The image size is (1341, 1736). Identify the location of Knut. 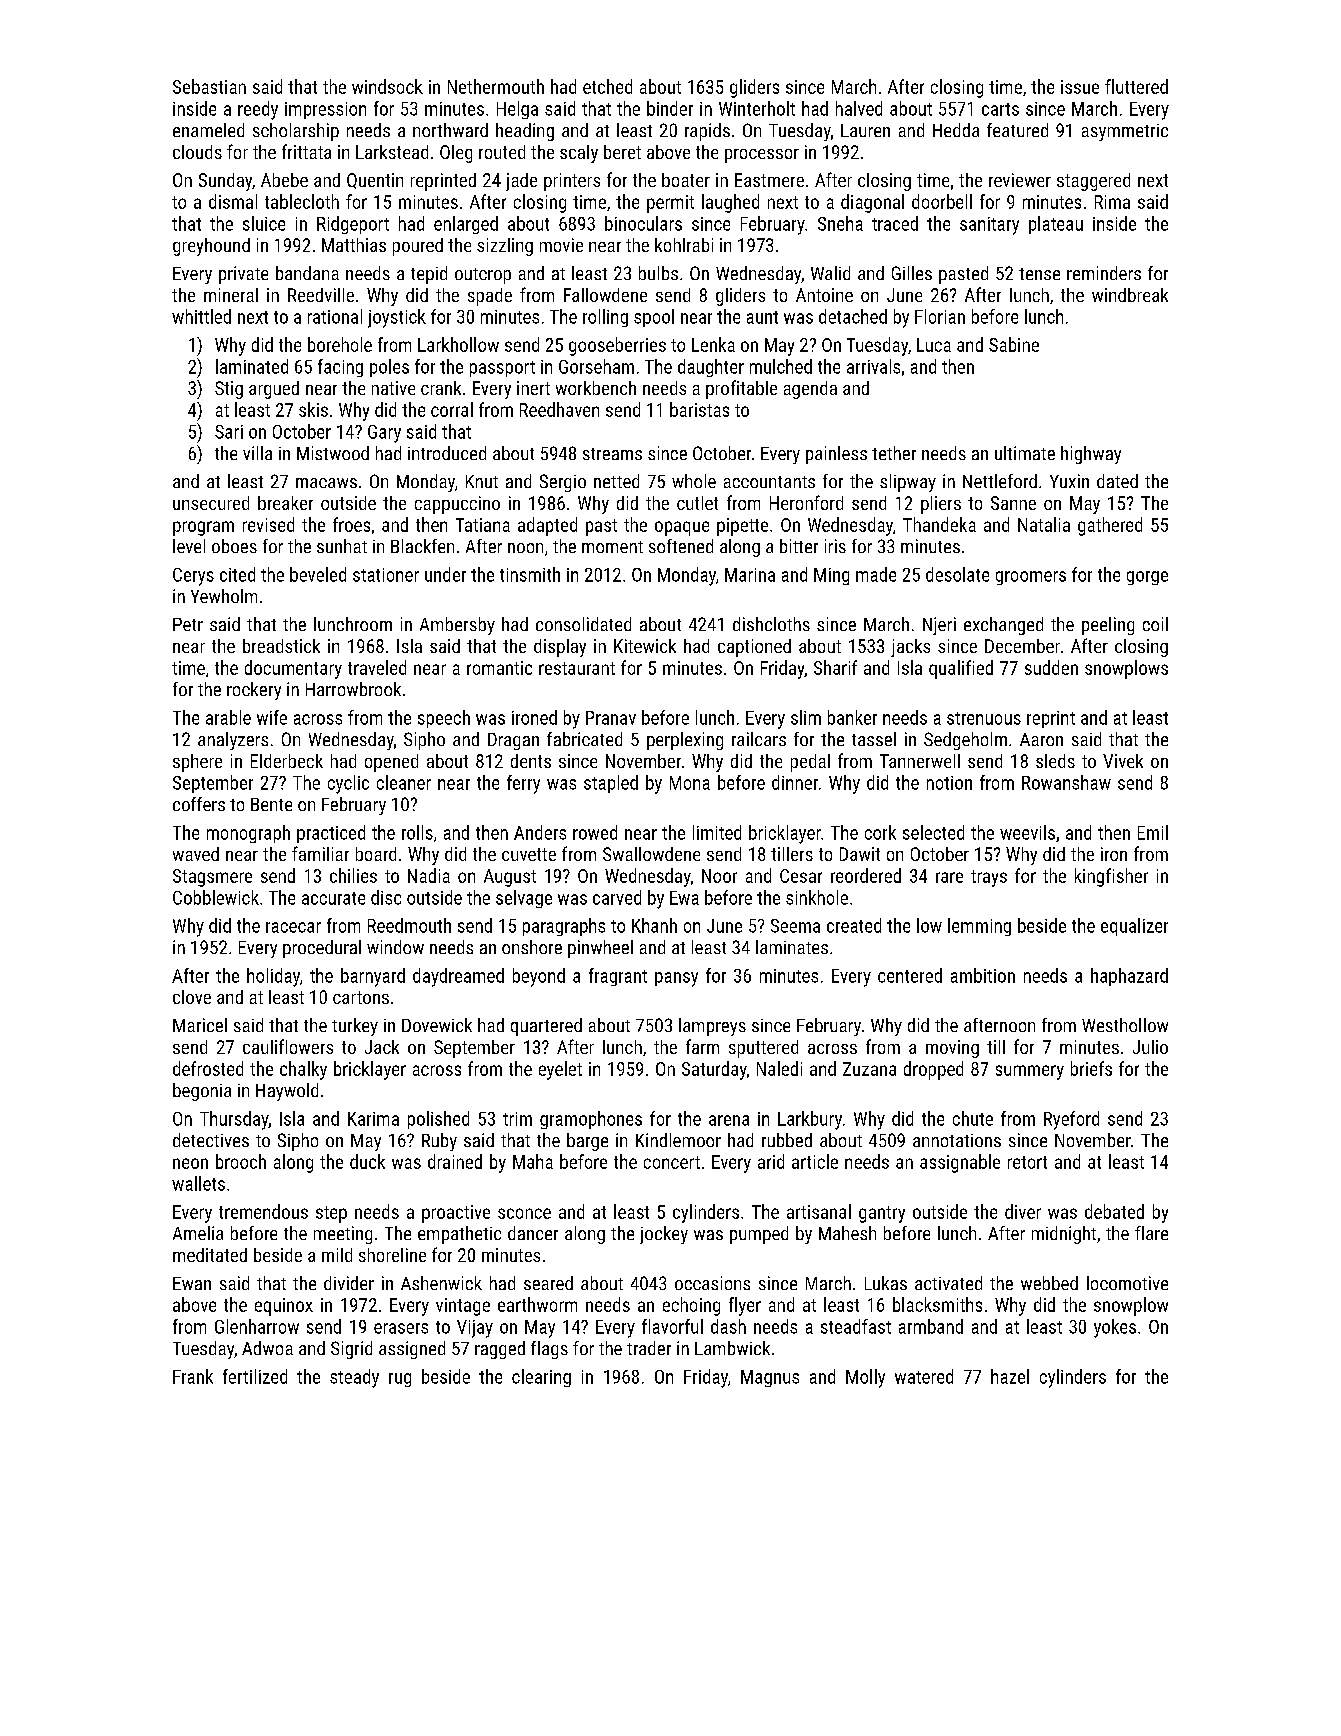
(482, 481).
